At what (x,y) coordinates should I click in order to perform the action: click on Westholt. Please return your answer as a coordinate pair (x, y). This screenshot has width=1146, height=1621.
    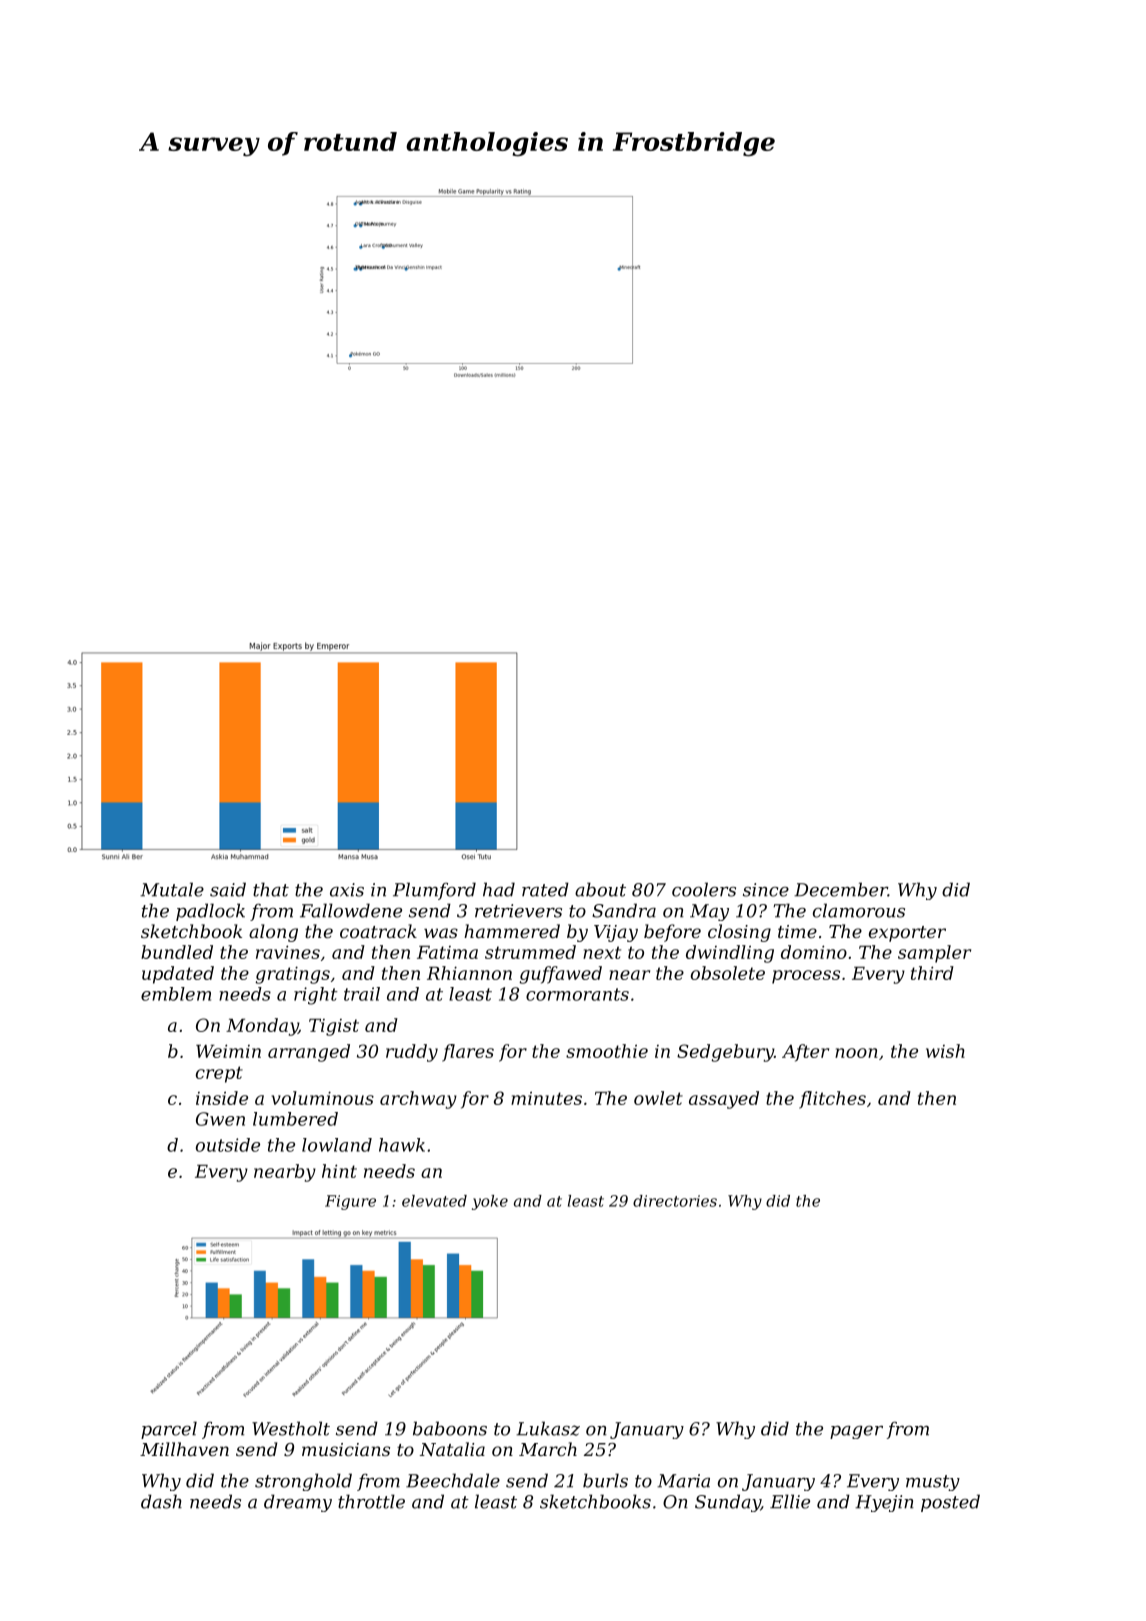
    Looking at the image, I should click on (291, 1428).
